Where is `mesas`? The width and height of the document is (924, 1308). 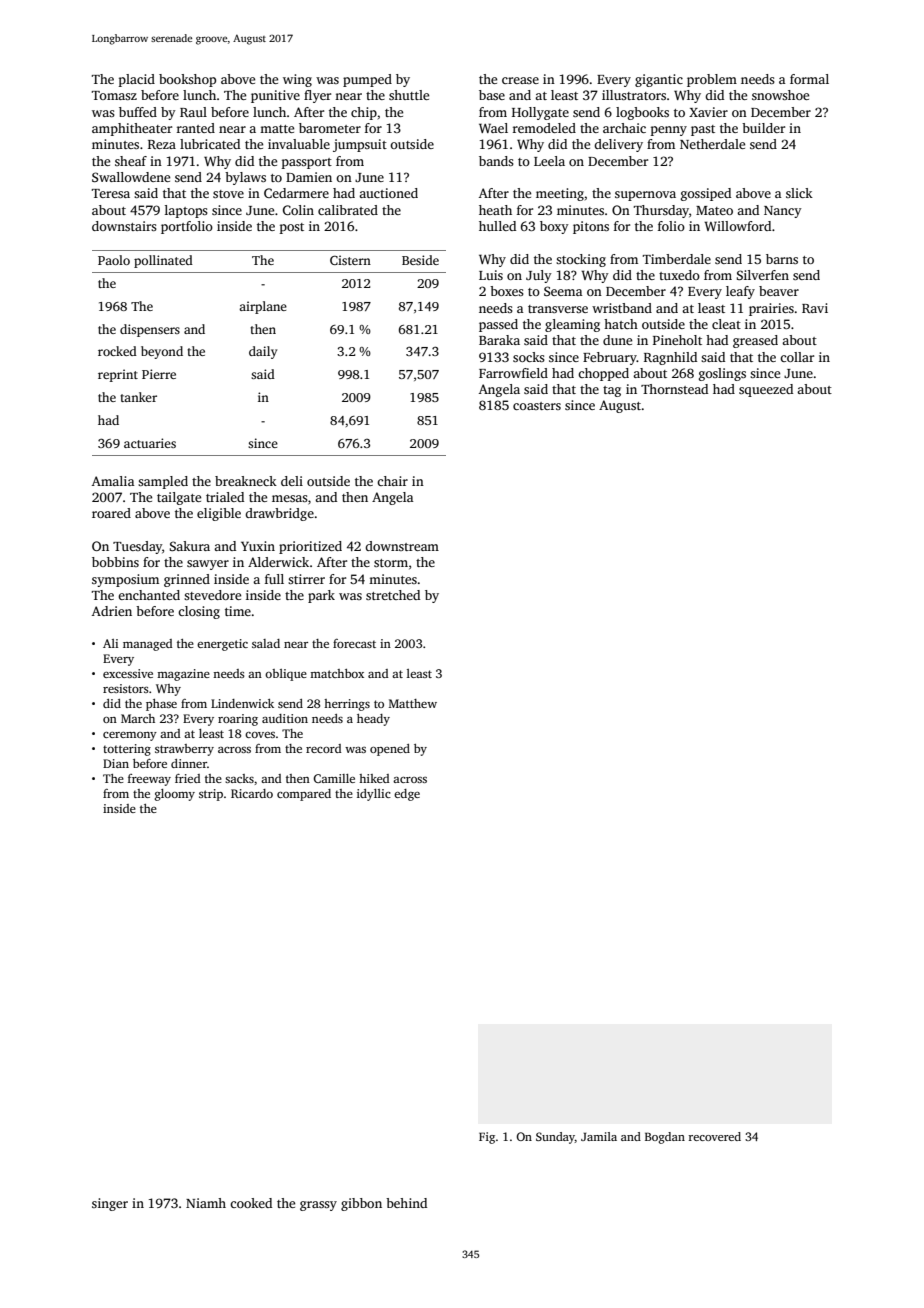
mesas is located at coordinates (290, 498).
